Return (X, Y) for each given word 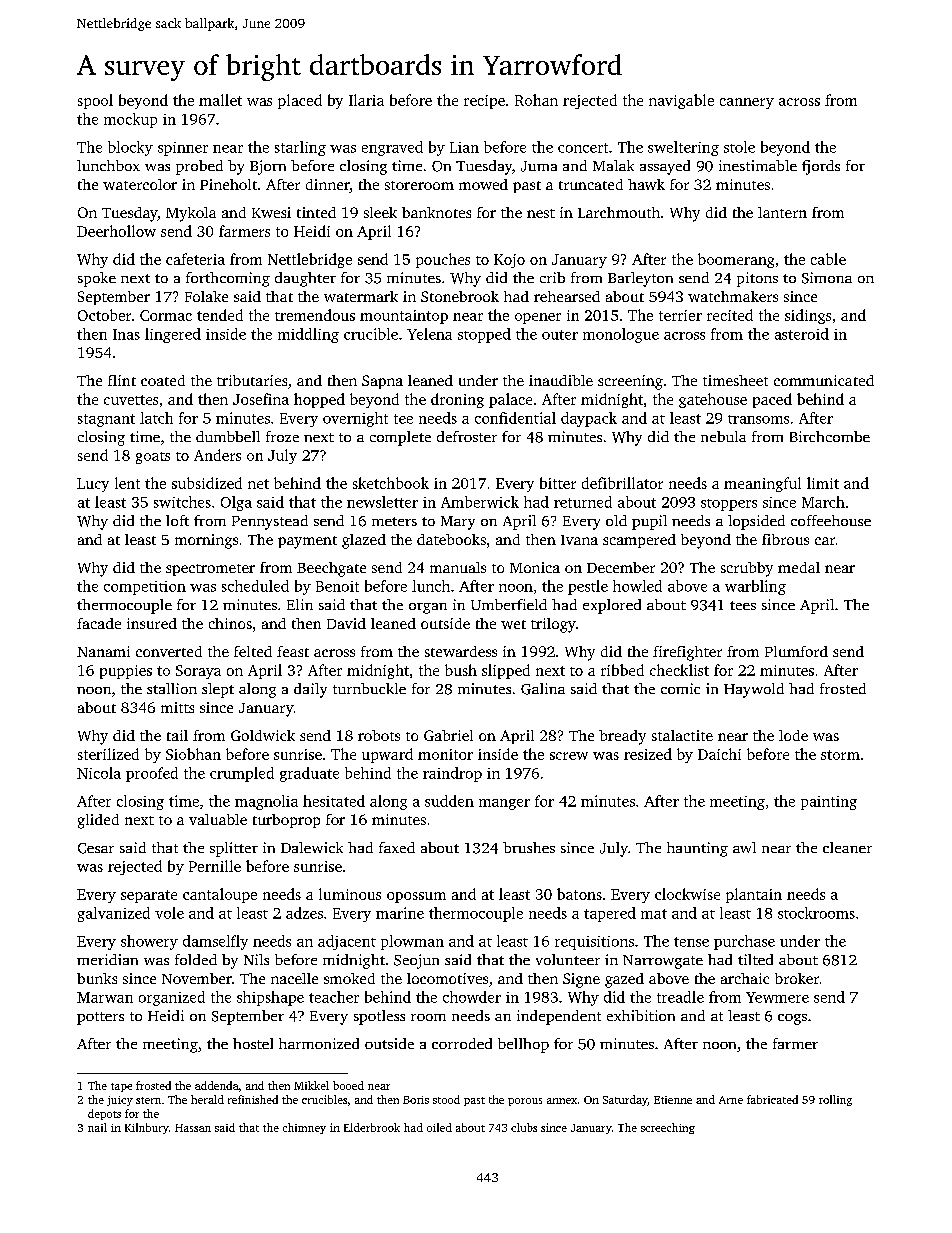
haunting (697, 849)
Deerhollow (116, 231)
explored (612, 606)
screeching (668, 1128)
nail (97, 1127)
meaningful (762, 484)
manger (504, 804)
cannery (747, 103)
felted (253, 651)
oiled (439, 1127)
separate (149, 896)
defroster (467, 436)
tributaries (252, 380)
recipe (484, 102)
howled (637, 586)
